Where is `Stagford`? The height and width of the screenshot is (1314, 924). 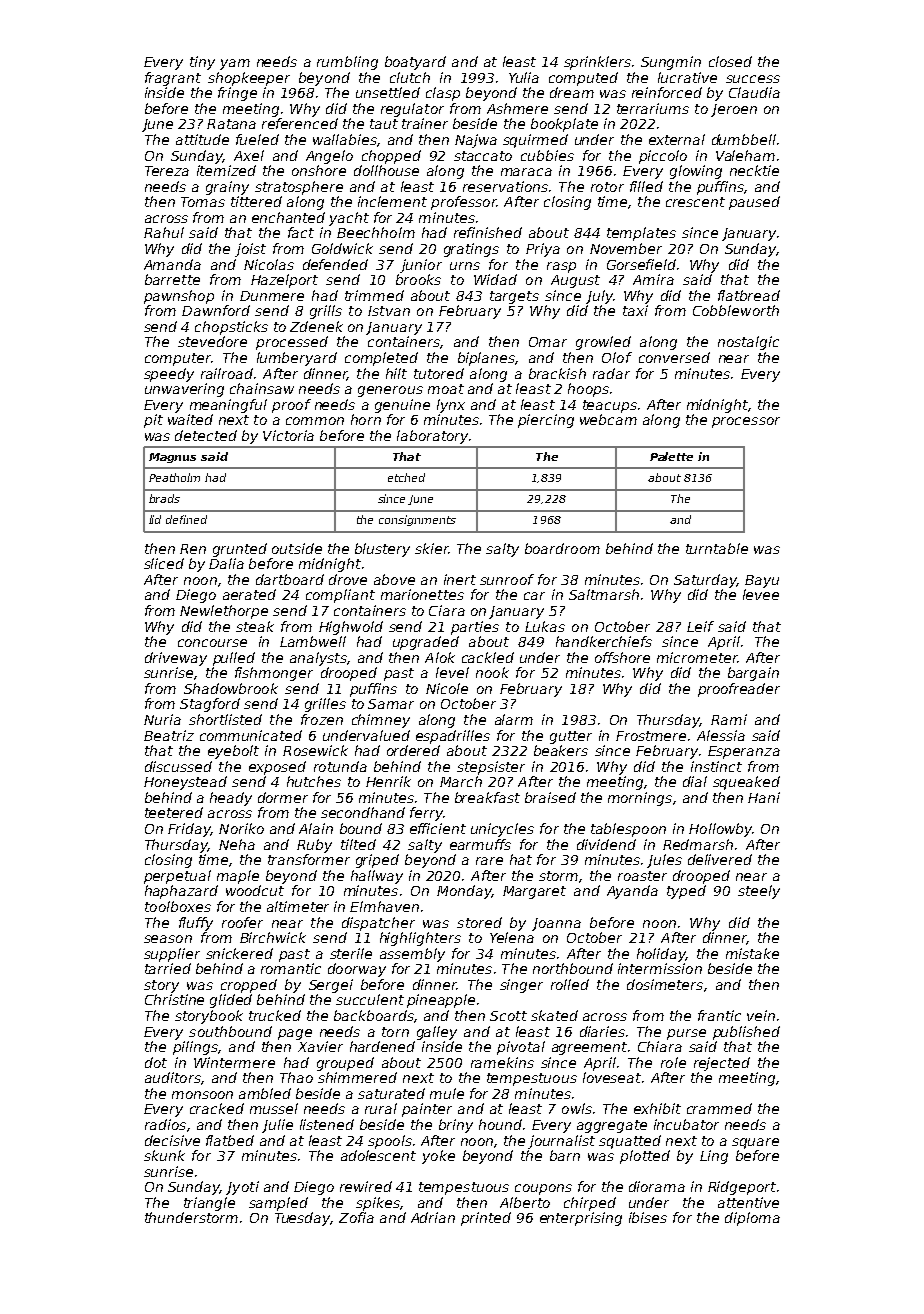 Stagford is located at coordinates (210, 705).
